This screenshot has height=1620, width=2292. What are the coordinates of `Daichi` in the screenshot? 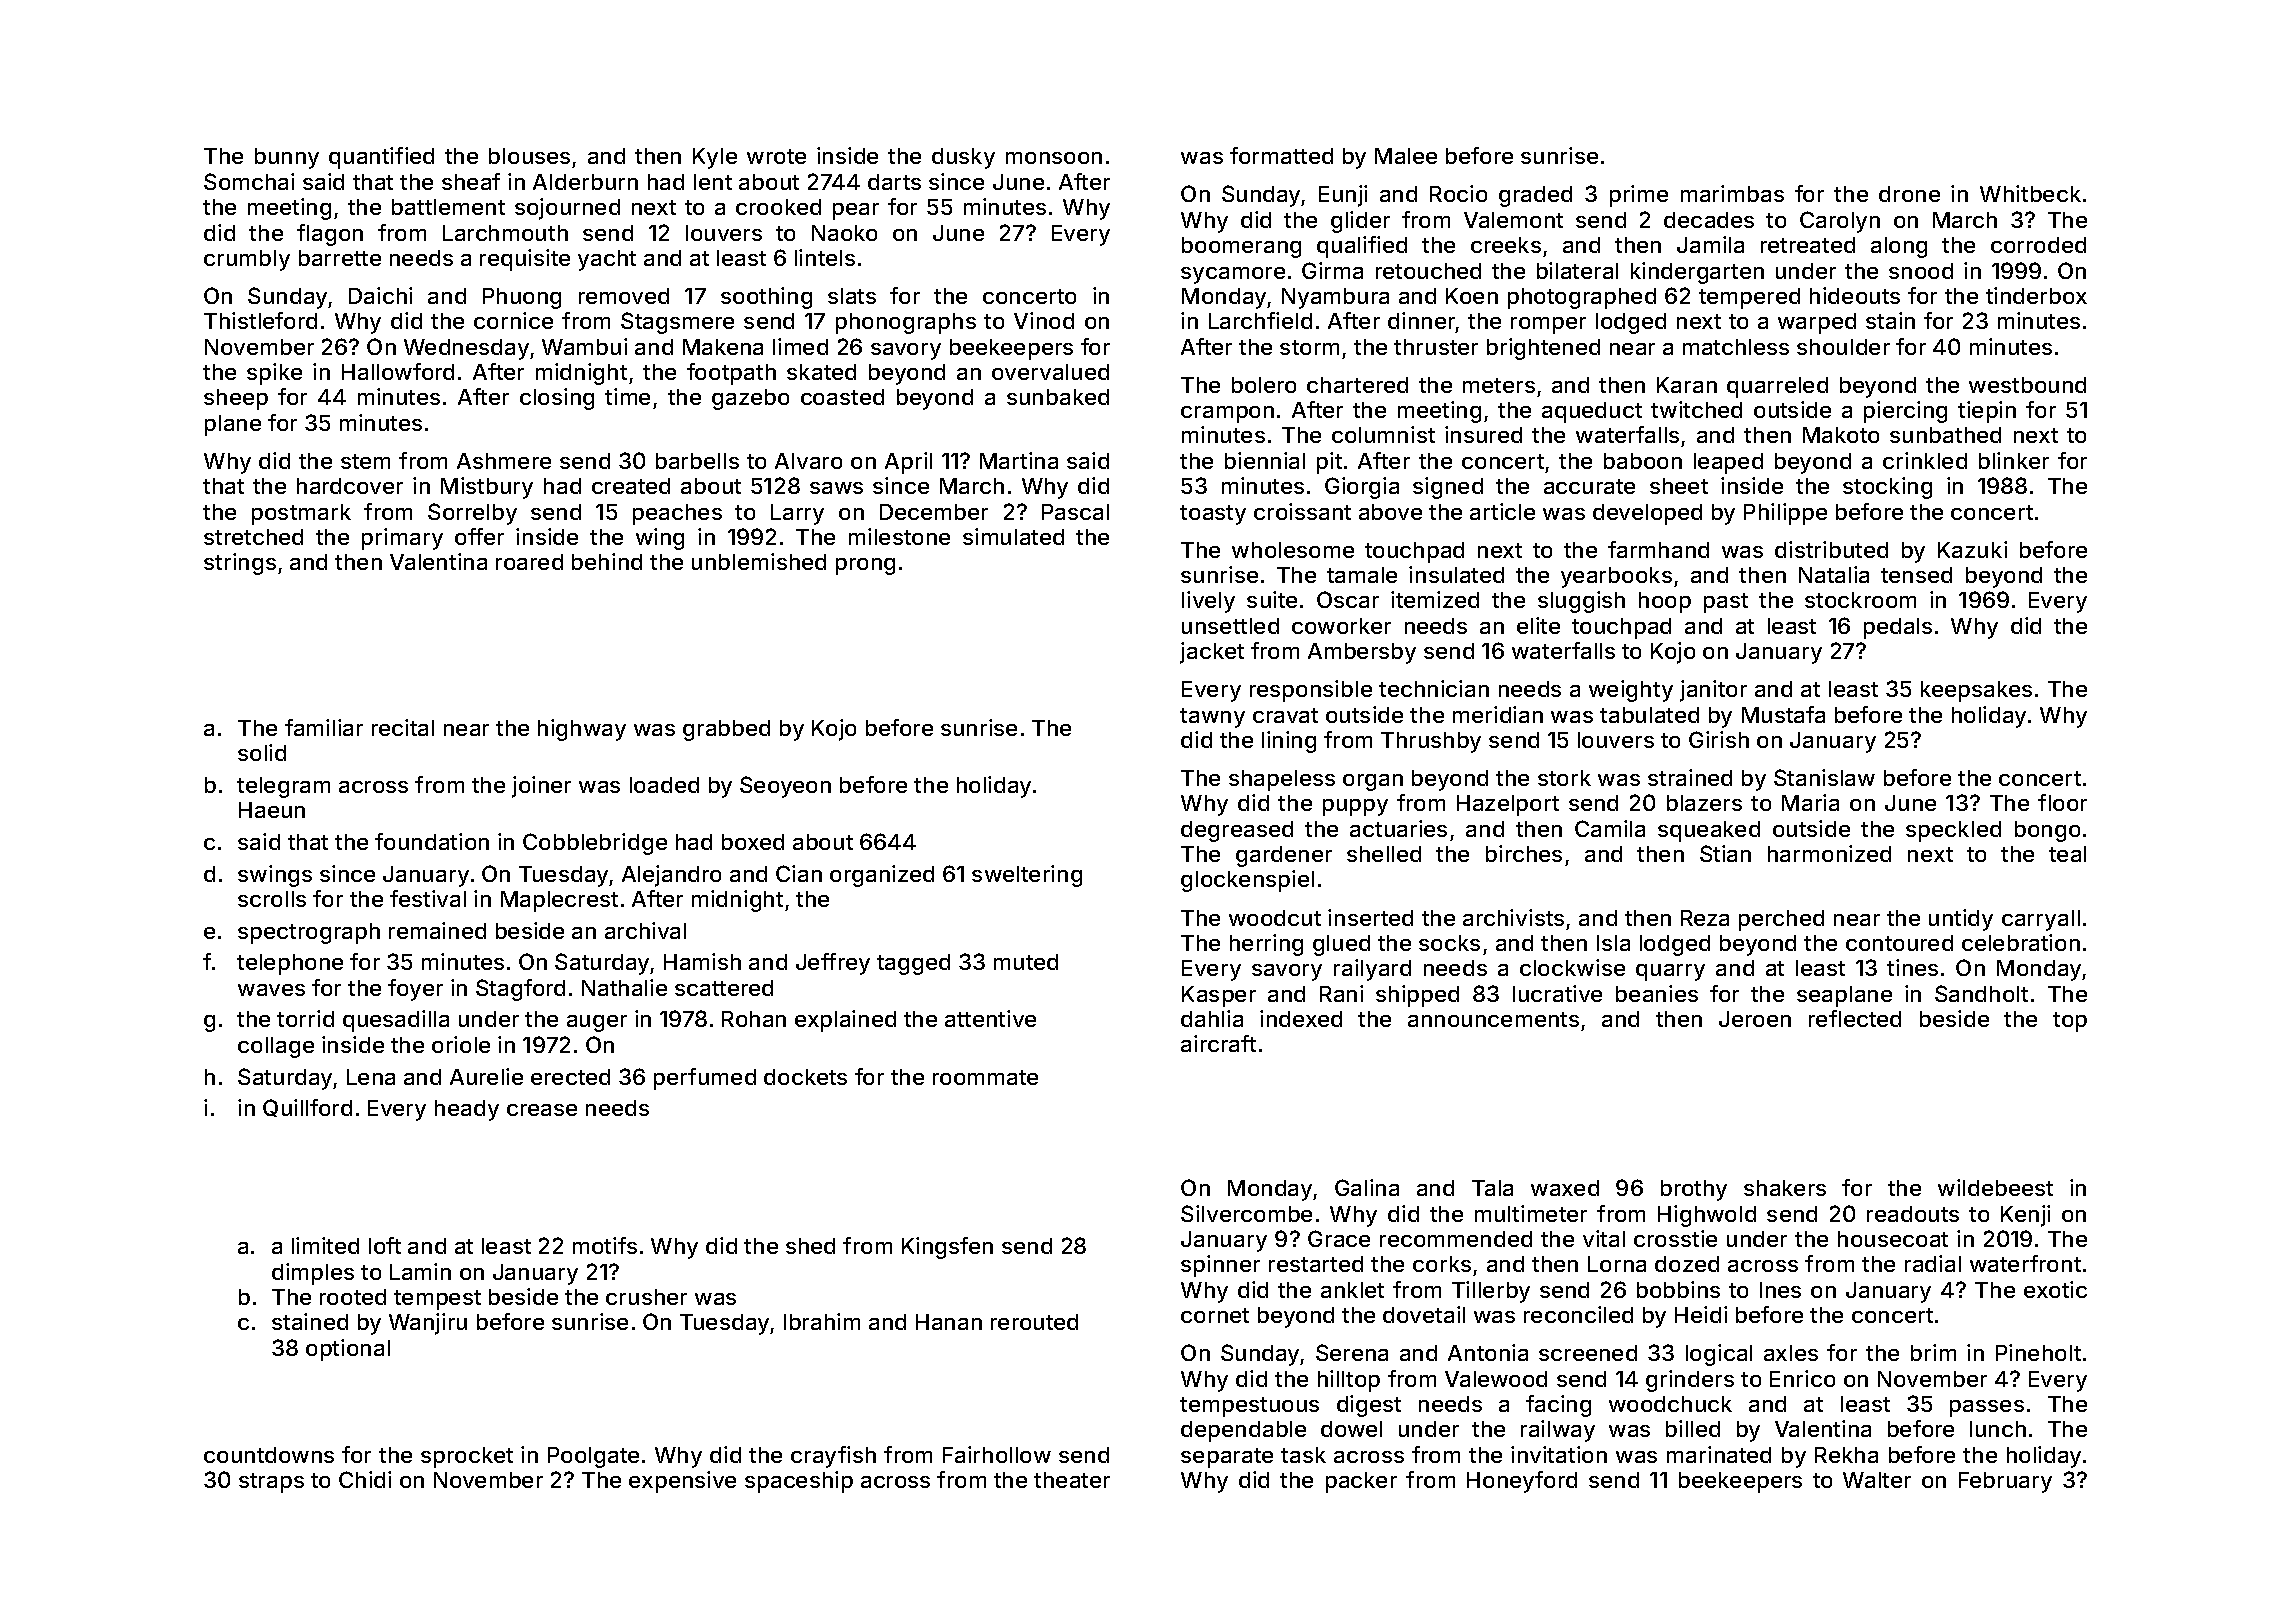 It's located at (380, 295).
